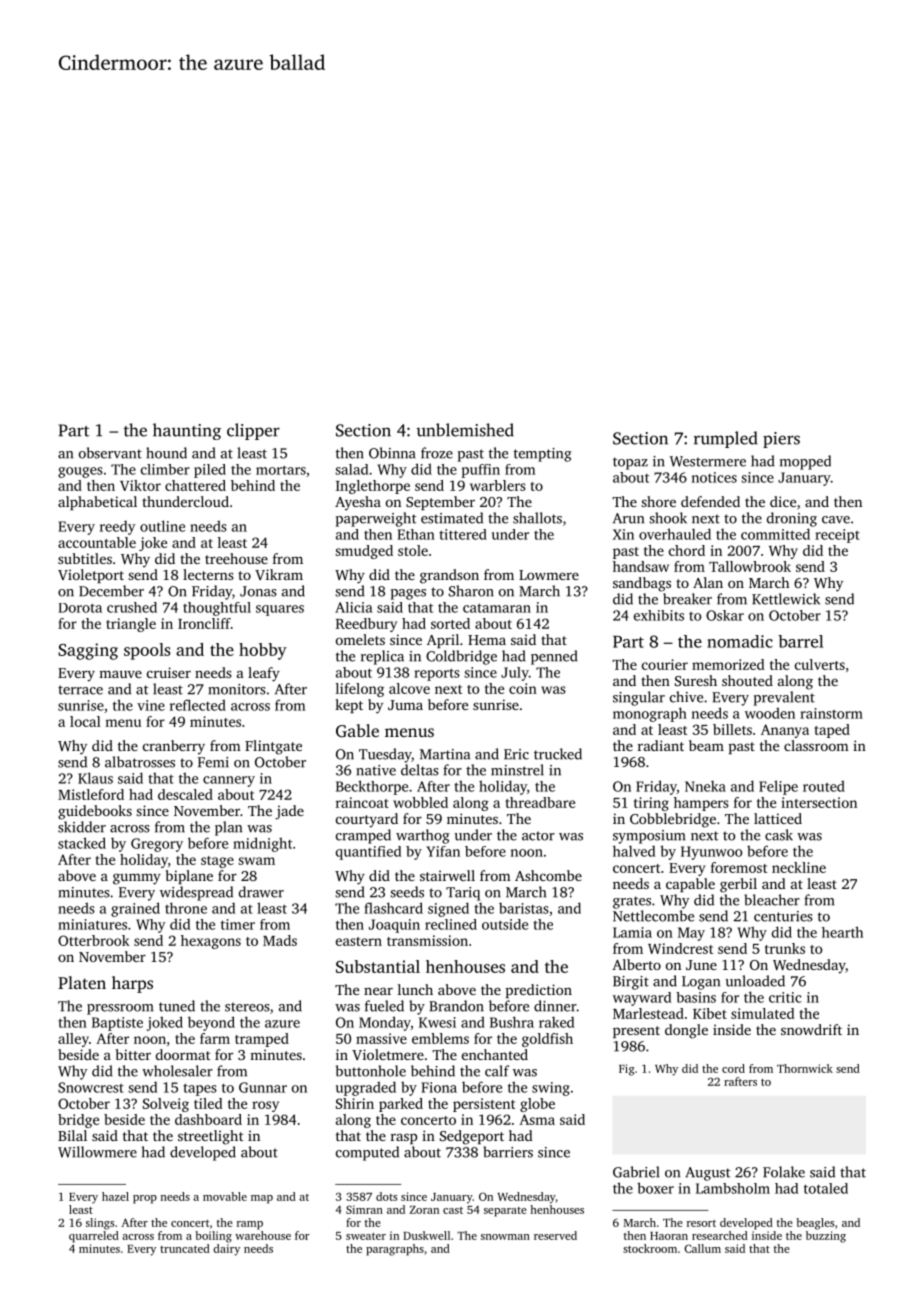 The width and height of the page is (924, 1308). I want to click on Beckthorpe, so click(372, 787).
